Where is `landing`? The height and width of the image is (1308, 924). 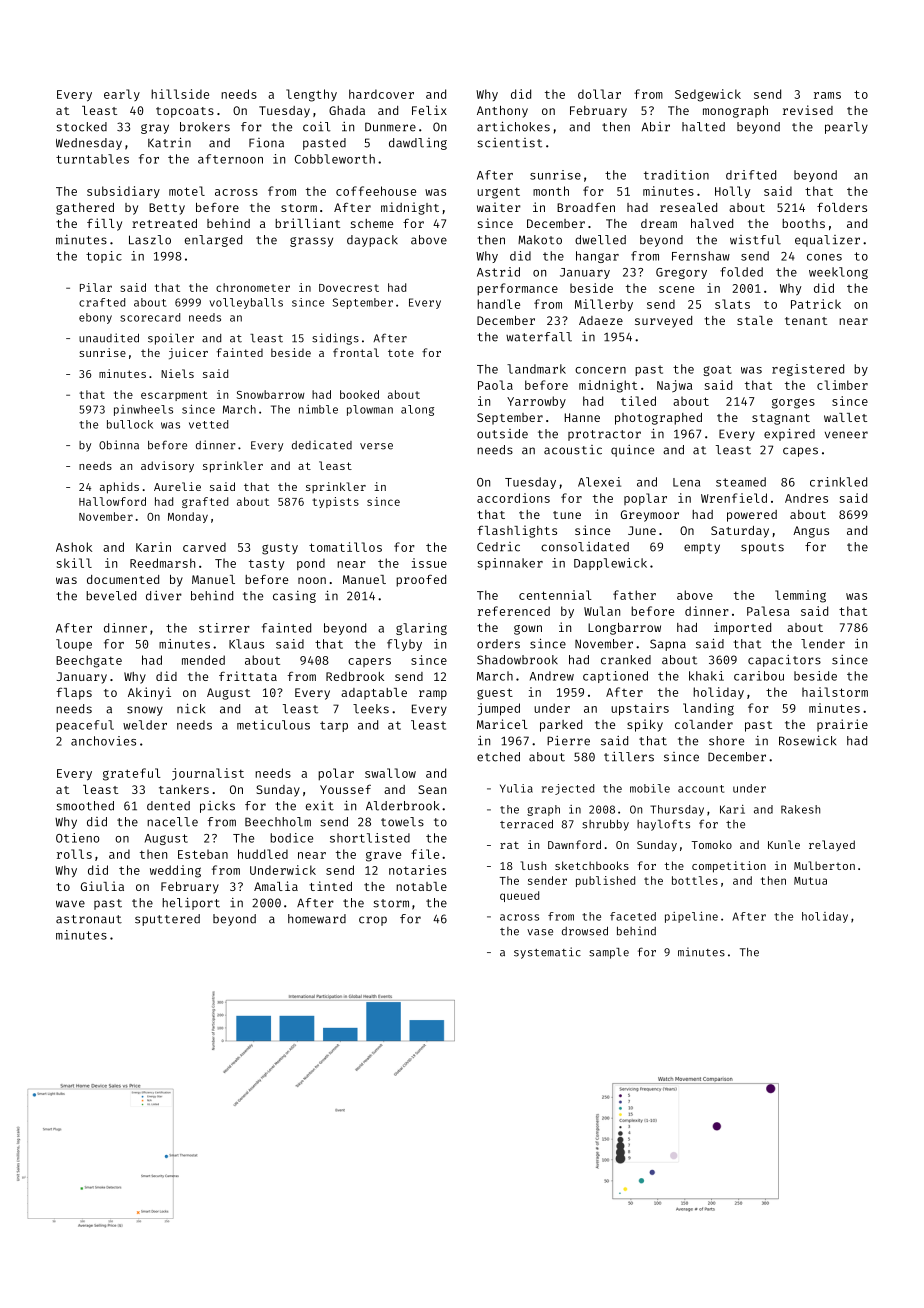
landing is located at coordinates (708, 709).
